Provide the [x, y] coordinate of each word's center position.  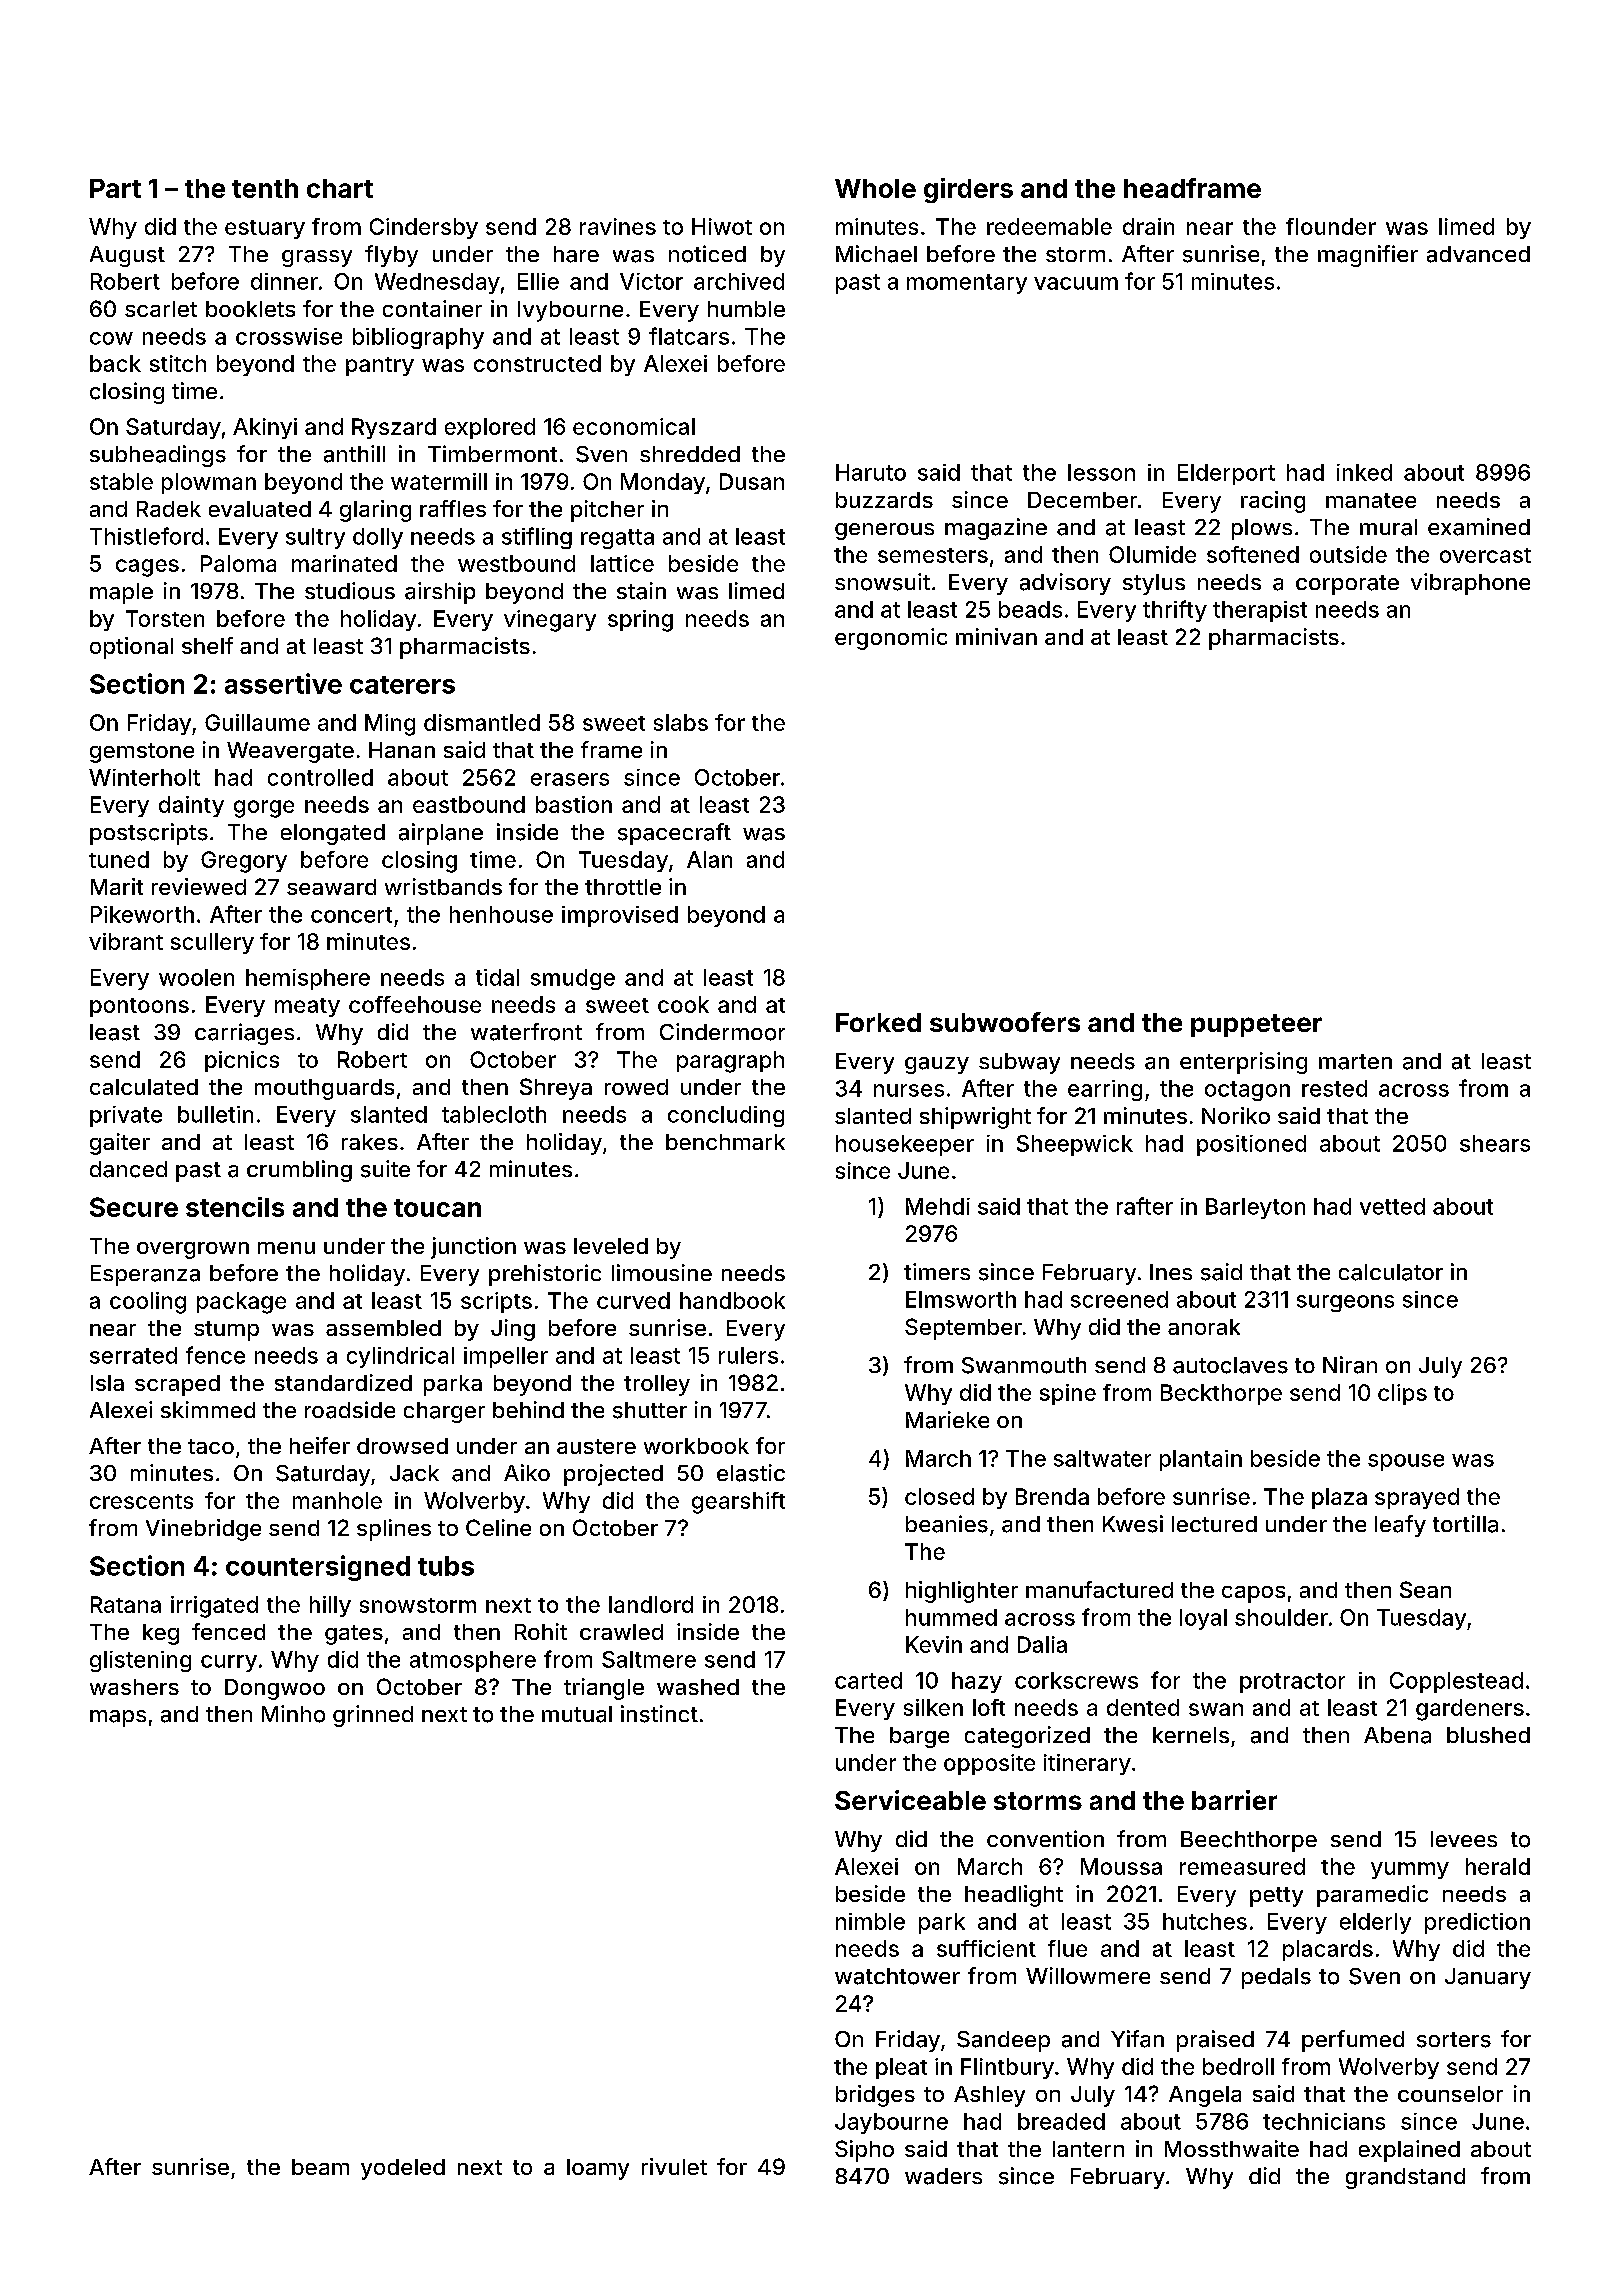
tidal [497, 977]
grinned [373, 1716]
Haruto [871, 472]
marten [1355, 1062]
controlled [320, 777]
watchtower [897, 1976]
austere [596, 1446]
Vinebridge [203, 1530]
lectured [1214, 1524]
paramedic [1372, 1896]
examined [1479, 527]
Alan [709, 859]
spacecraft [674, 834]
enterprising [1243, 1063]
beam [320, 2167]
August [127, 256]
